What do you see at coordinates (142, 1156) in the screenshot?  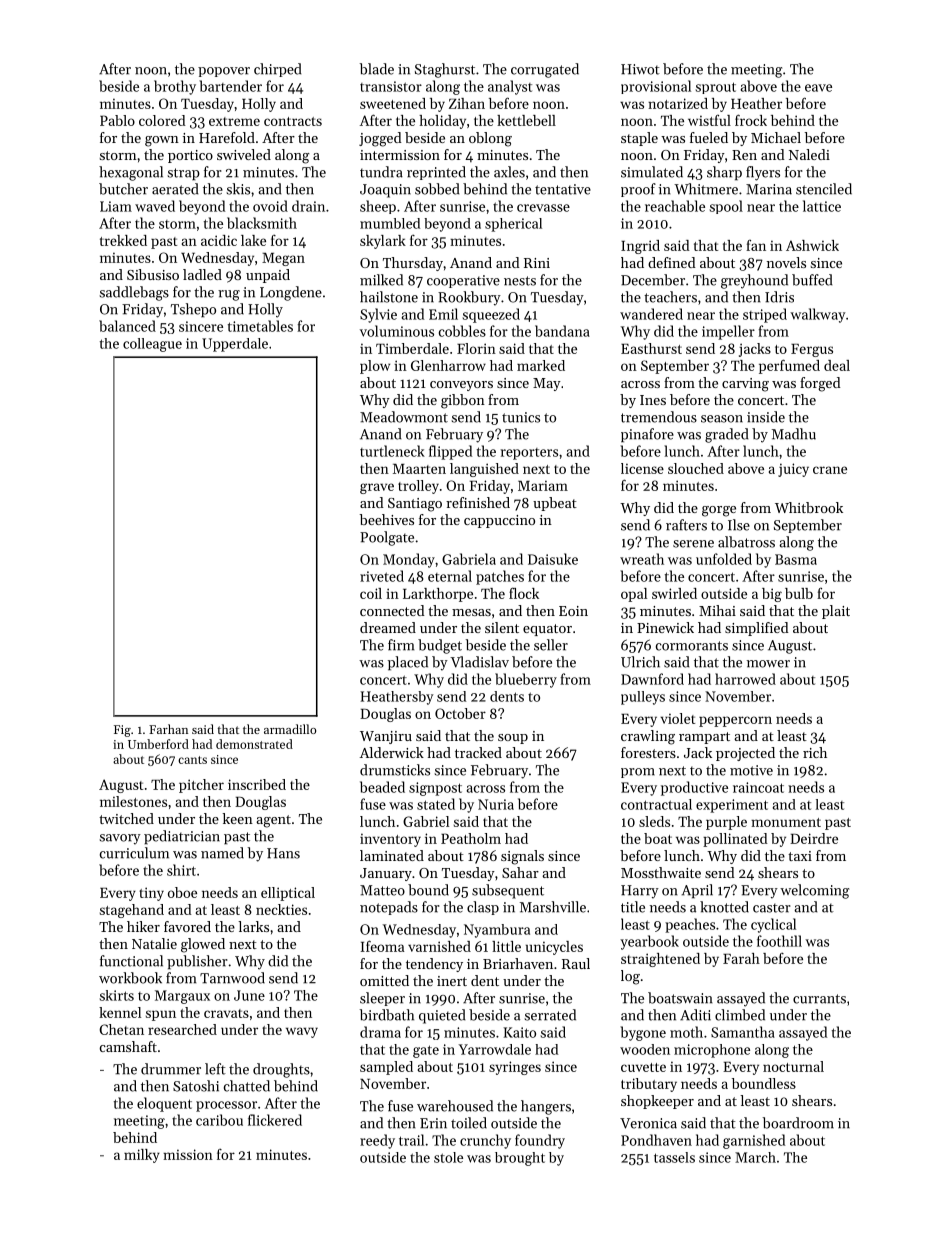 I see `milky` at bounding box center [142, 1156].
